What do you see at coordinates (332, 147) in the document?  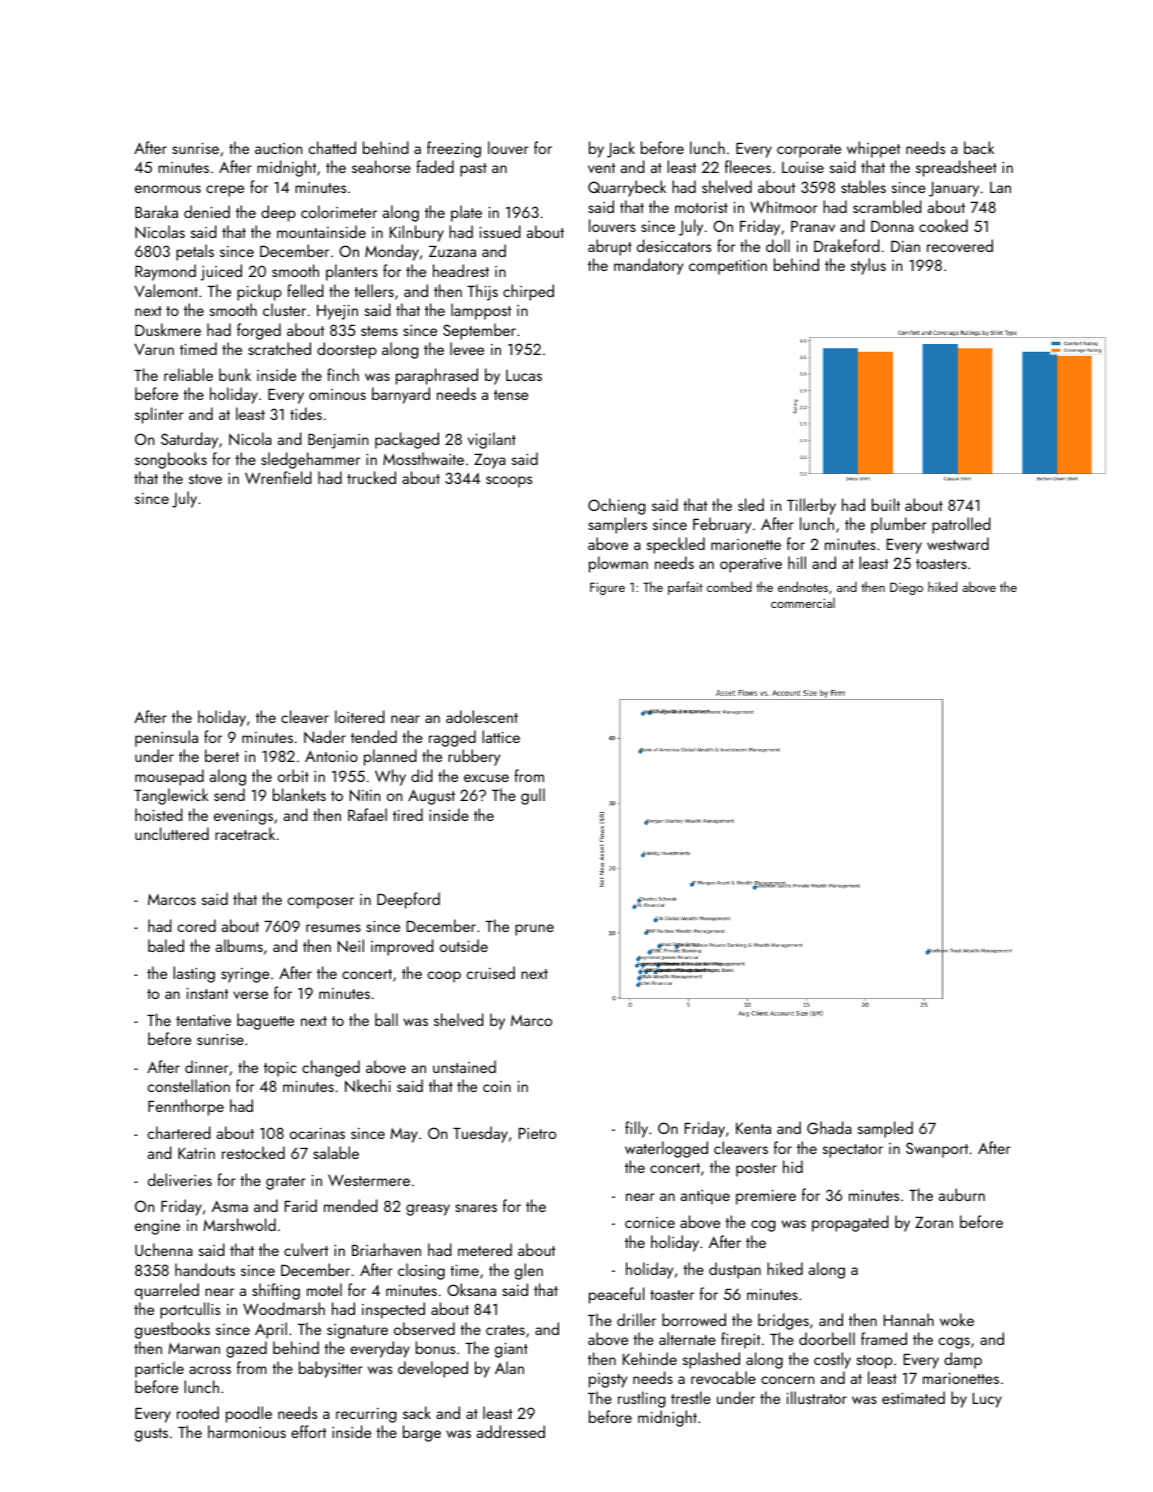 I see `chatted` at bounding box center [332, 147].
